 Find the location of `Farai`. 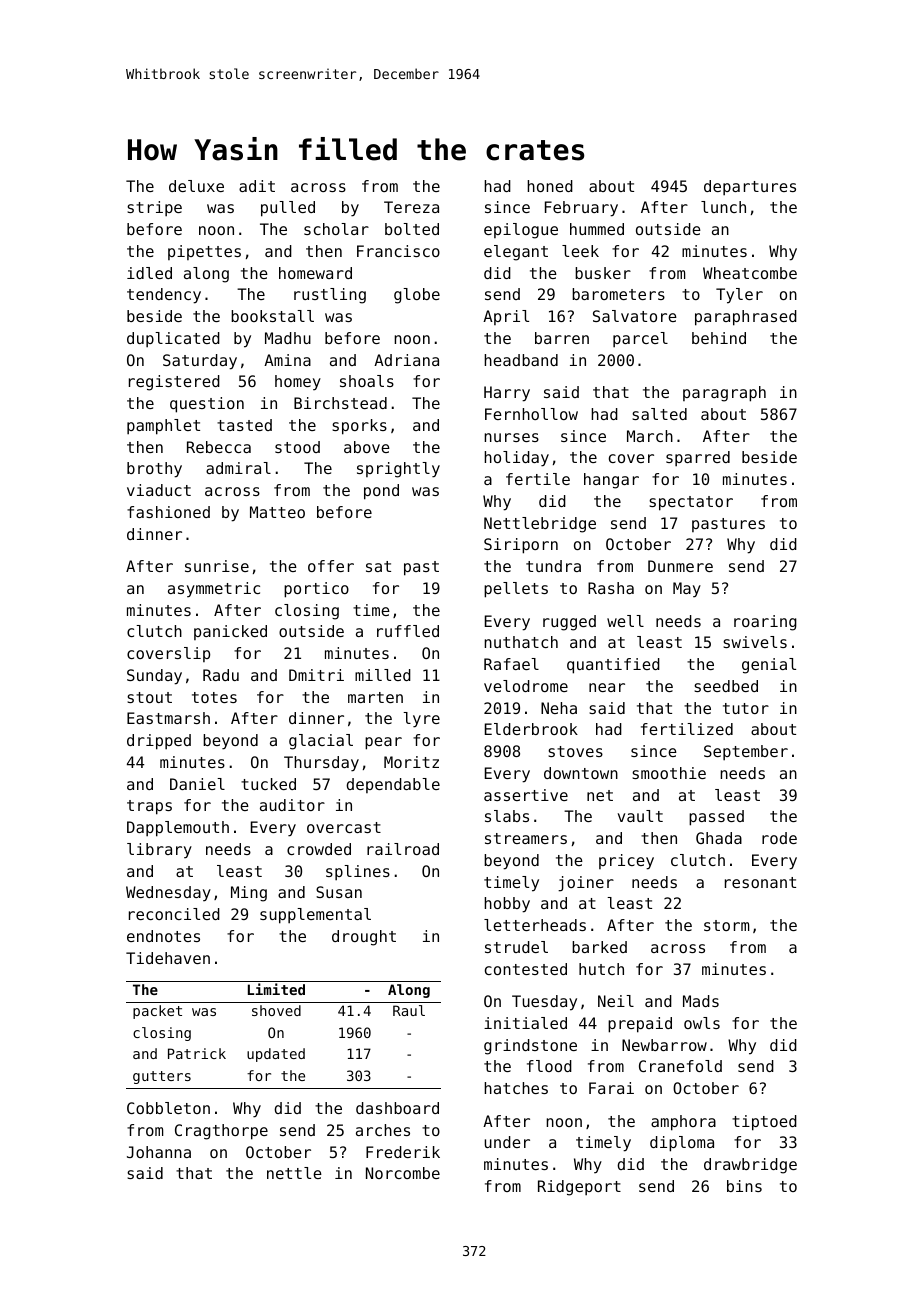

Farai is located at coordinates (611, 1088).
